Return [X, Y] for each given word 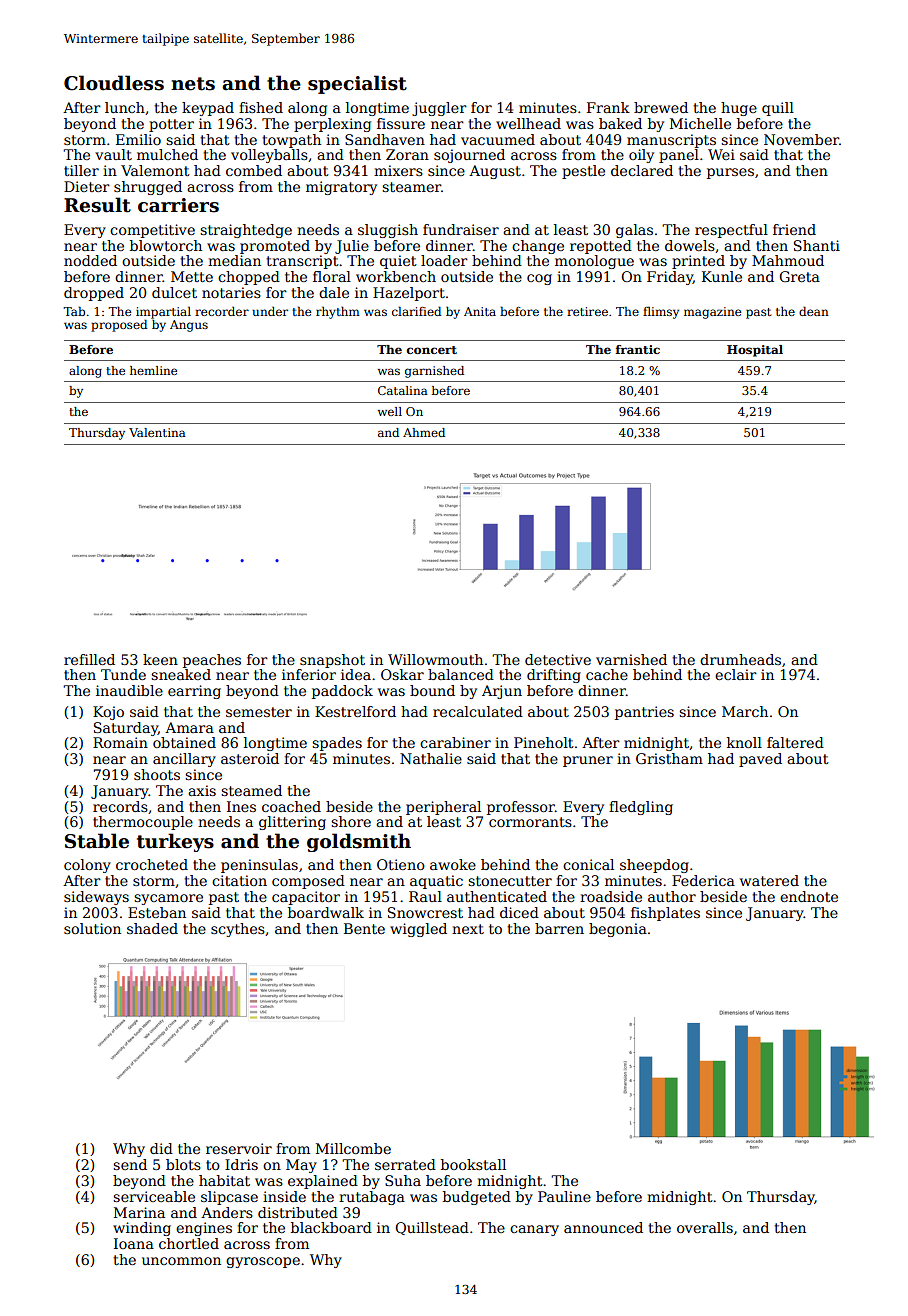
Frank [608, 107]
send [130, 1164]
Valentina [157, 432]
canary [534, 1230]
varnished [631, 659]
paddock [342, 692]
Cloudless [114, 83]
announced [603, 1227]
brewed [661, 107]
